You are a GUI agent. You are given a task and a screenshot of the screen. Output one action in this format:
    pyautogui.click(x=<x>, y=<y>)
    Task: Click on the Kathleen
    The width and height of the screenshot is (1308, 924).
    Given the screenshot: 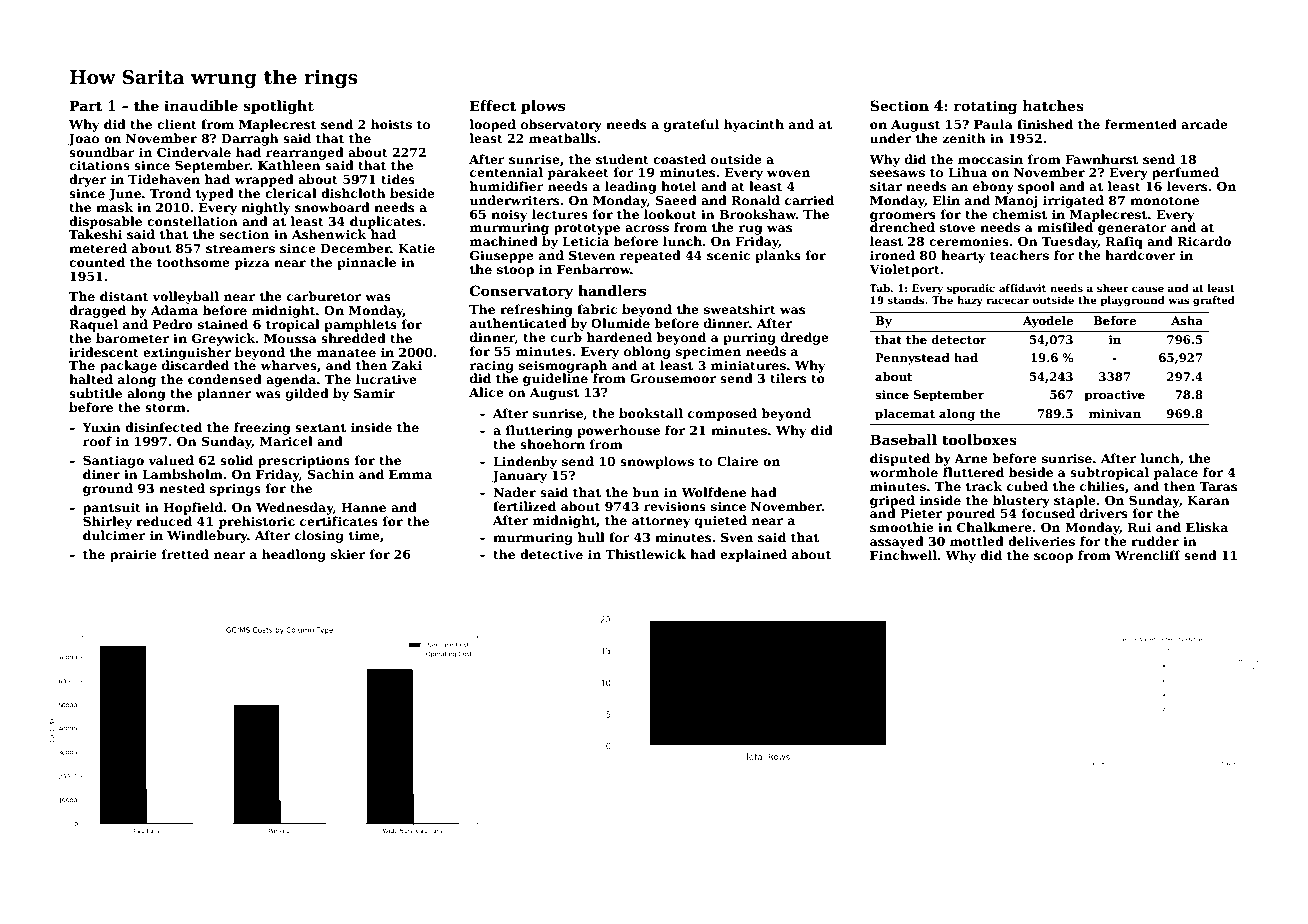 What is the action you would take?
    pyautogui.click(x=289, y=165)
